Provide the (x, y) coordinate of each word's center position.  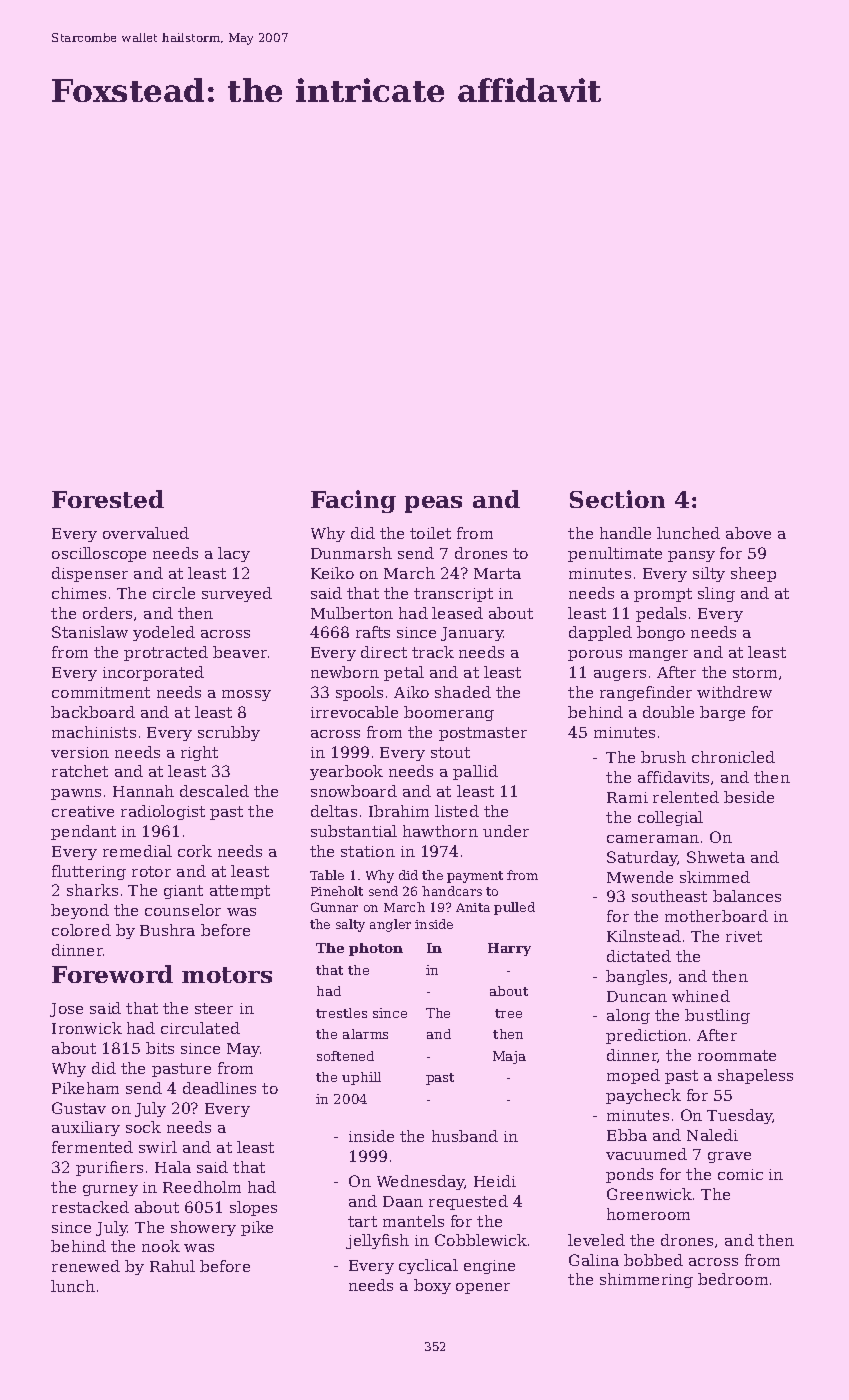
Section (617, 499)
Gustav (79, 1108)
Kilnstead (644, 936)
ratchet (80, 771)
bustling (717, 1016)
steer (214, 1008)
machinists (94, 732)
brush (663, 757)
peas (433, 504)
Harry (509, 949)
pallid (475, 772)
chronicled (733, 757)
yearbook (346, 772)
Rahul (172, 1266)
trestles (341, 1013)
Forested (108, 499)
